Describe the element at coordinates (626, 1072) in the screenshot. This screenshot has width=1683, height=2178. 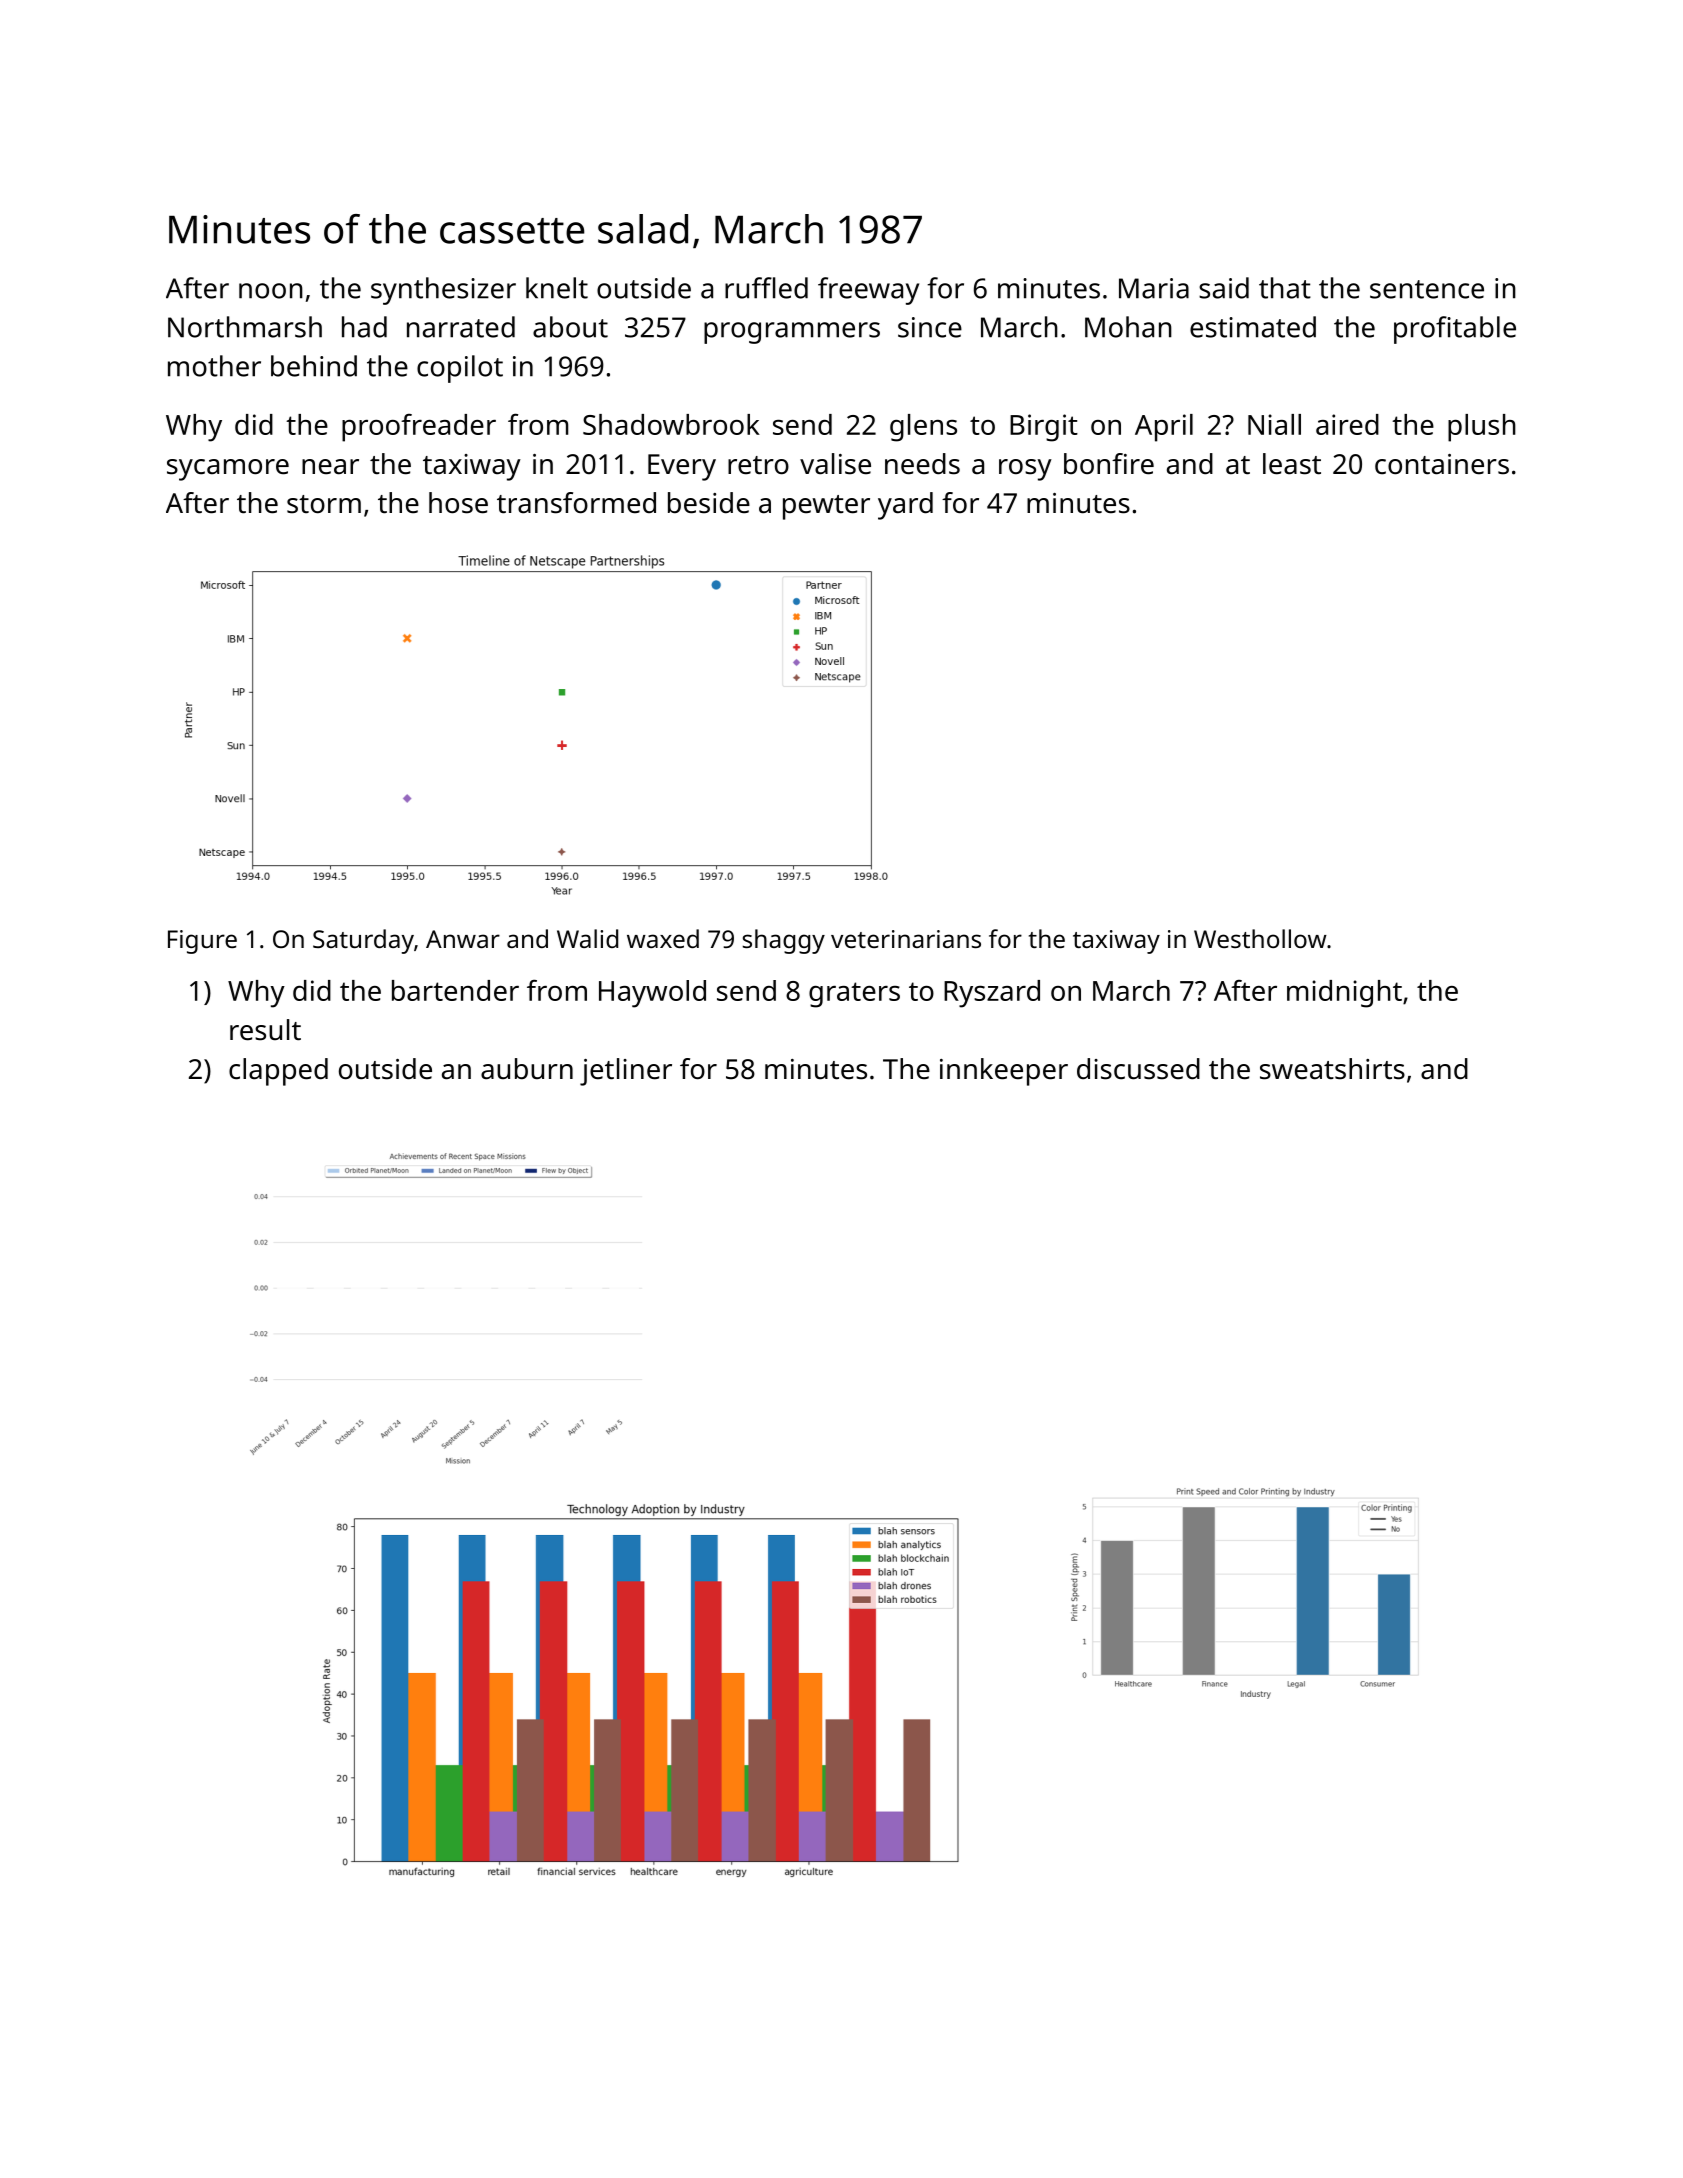
I see `jetliner` at that location.
